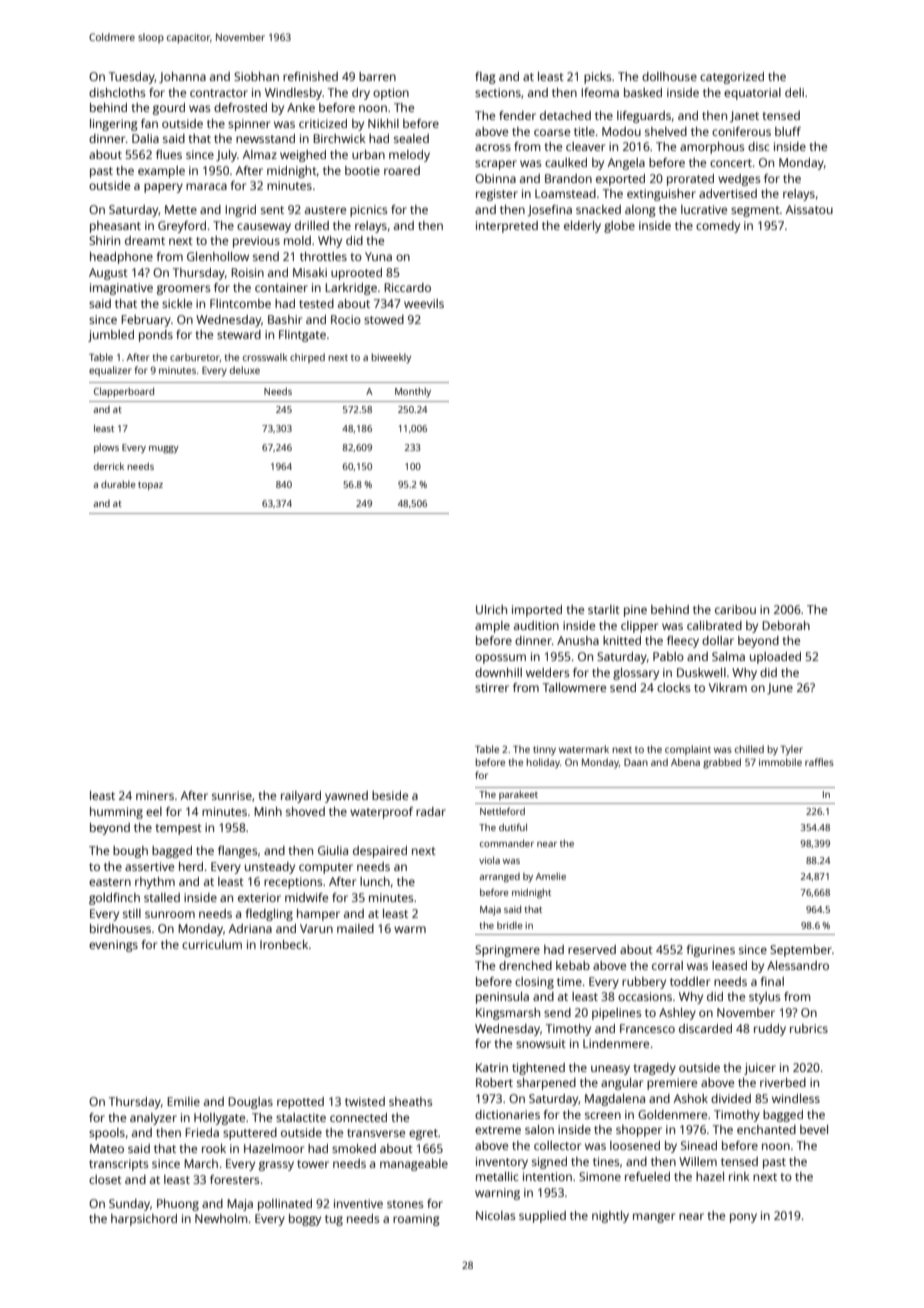 The image size is (924, 1308). I want to click on deli, so click(794, 92).
